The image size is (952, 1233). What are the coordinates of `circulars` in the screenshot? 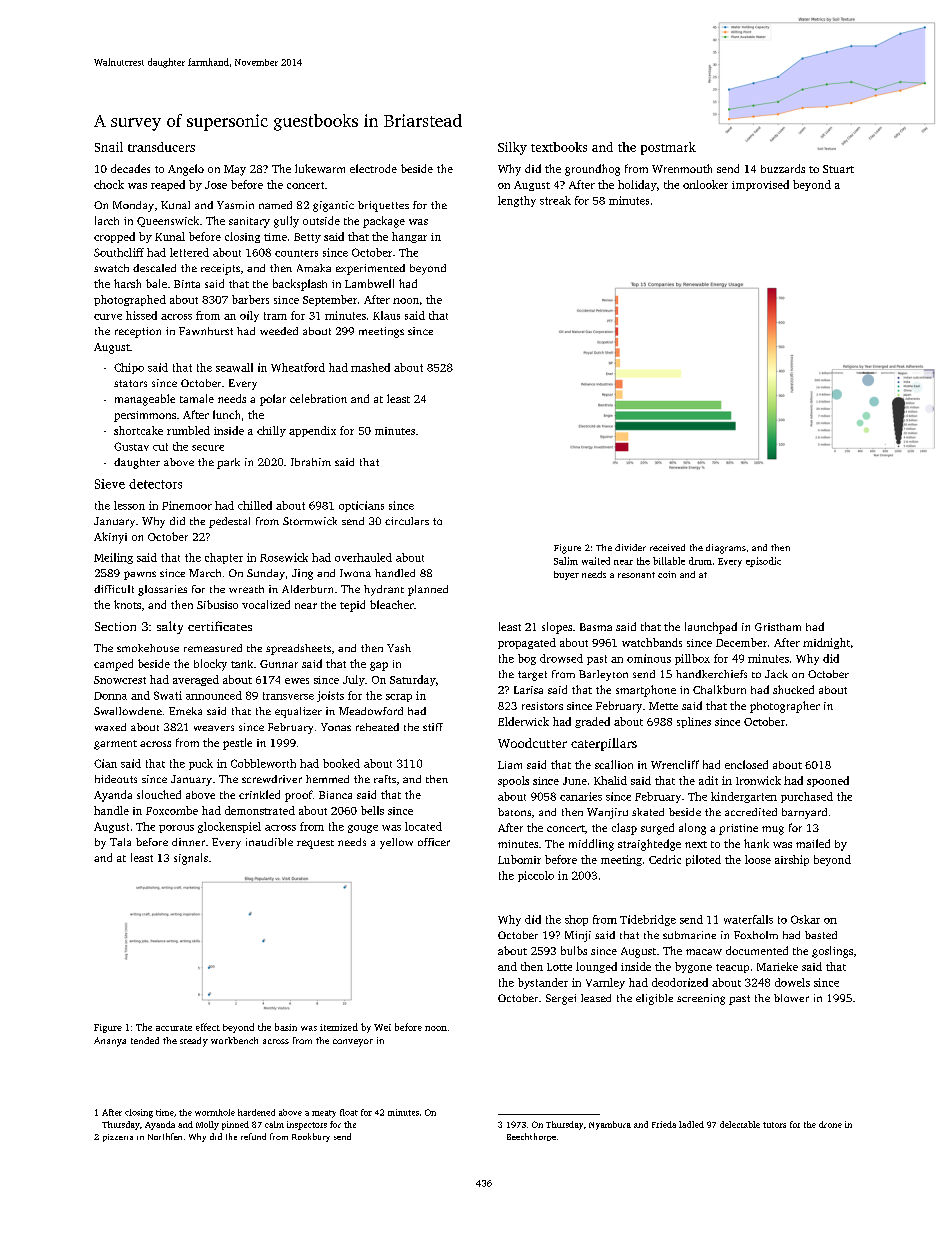 It's located at (407, 521).
